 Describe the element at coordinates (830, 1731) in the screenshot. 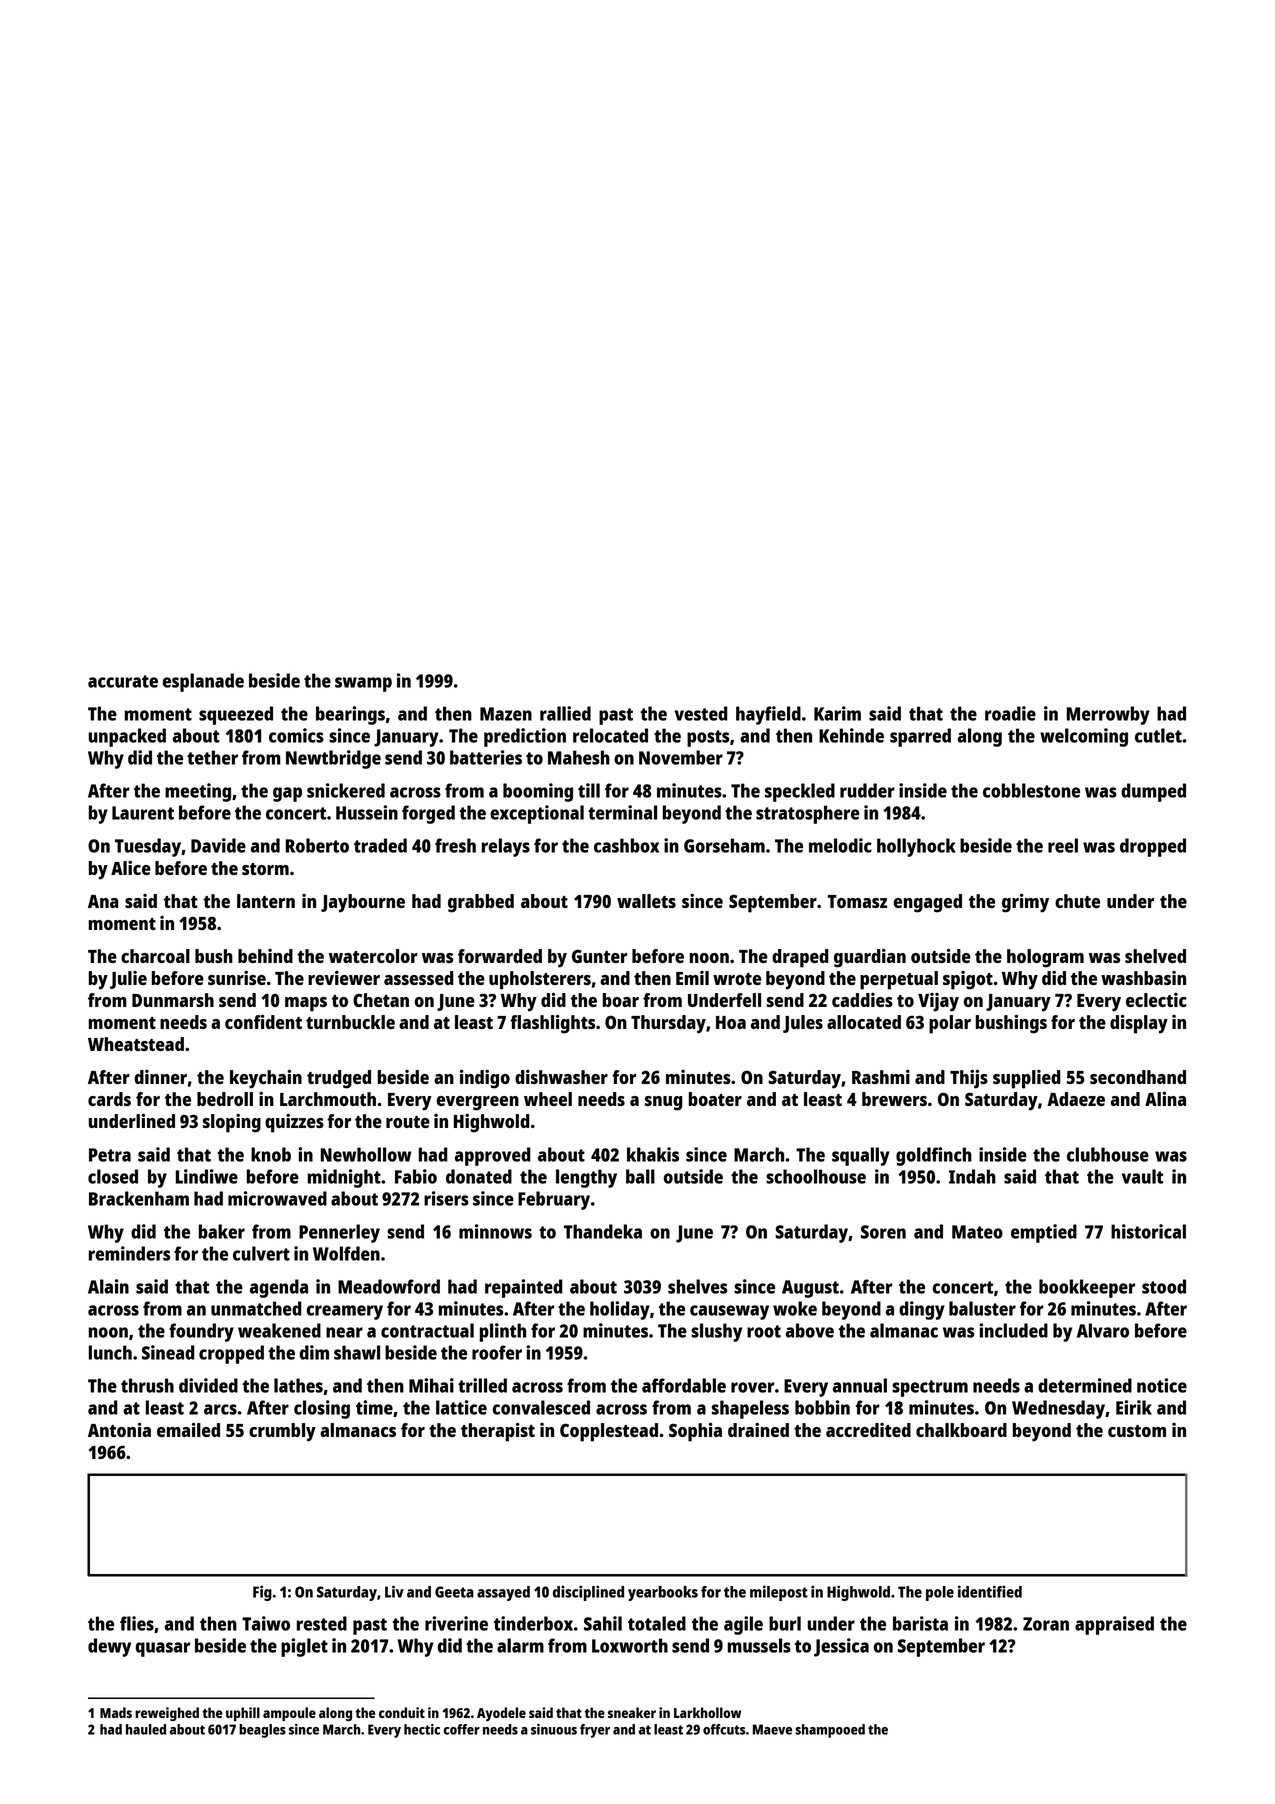

I see `shampooed` at that location.
